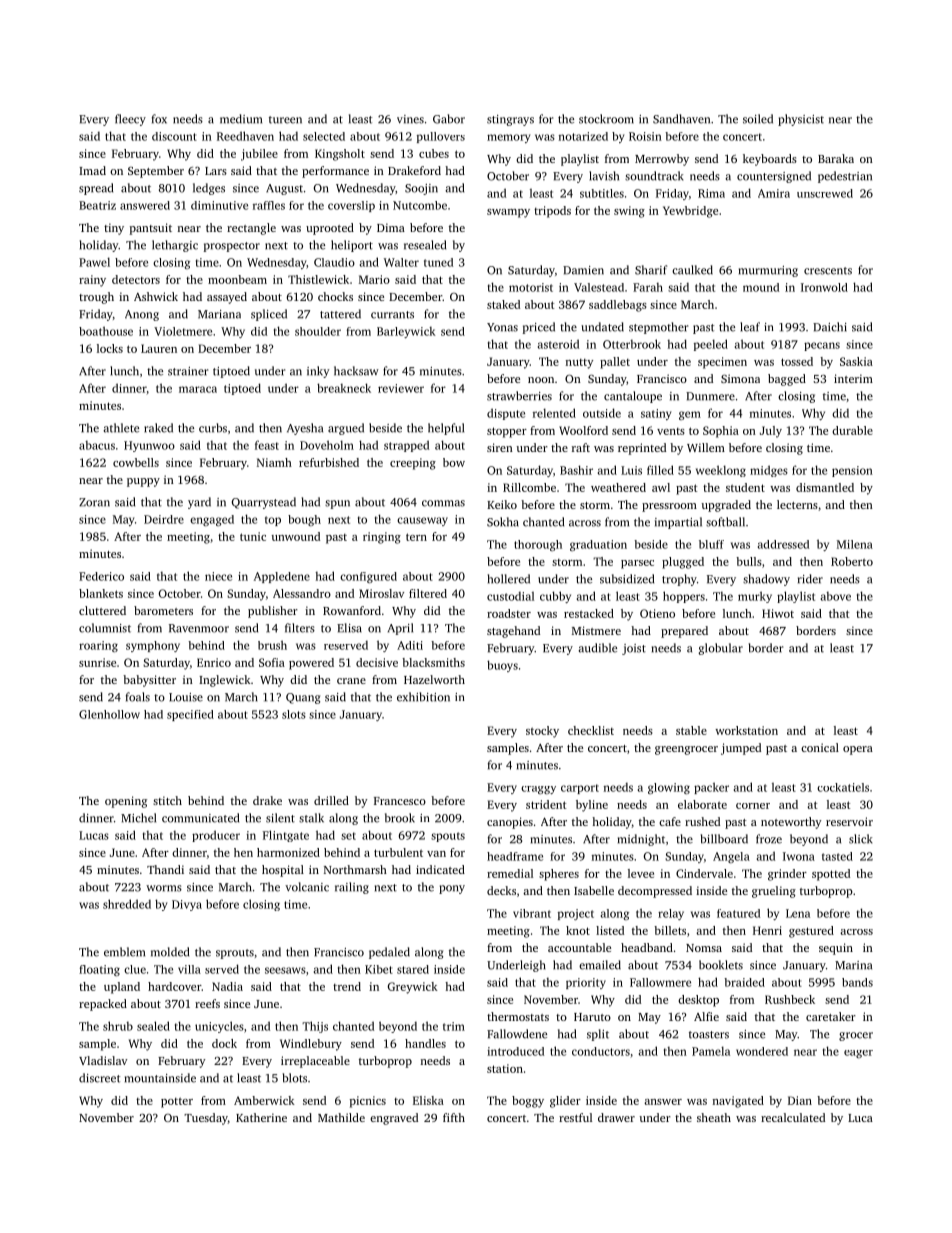 The width and height of the page is (952, 1233). What do you see at coordinates (434, 679) in the page?
I see `Hazelworth` at bounding box center [434, 679].
